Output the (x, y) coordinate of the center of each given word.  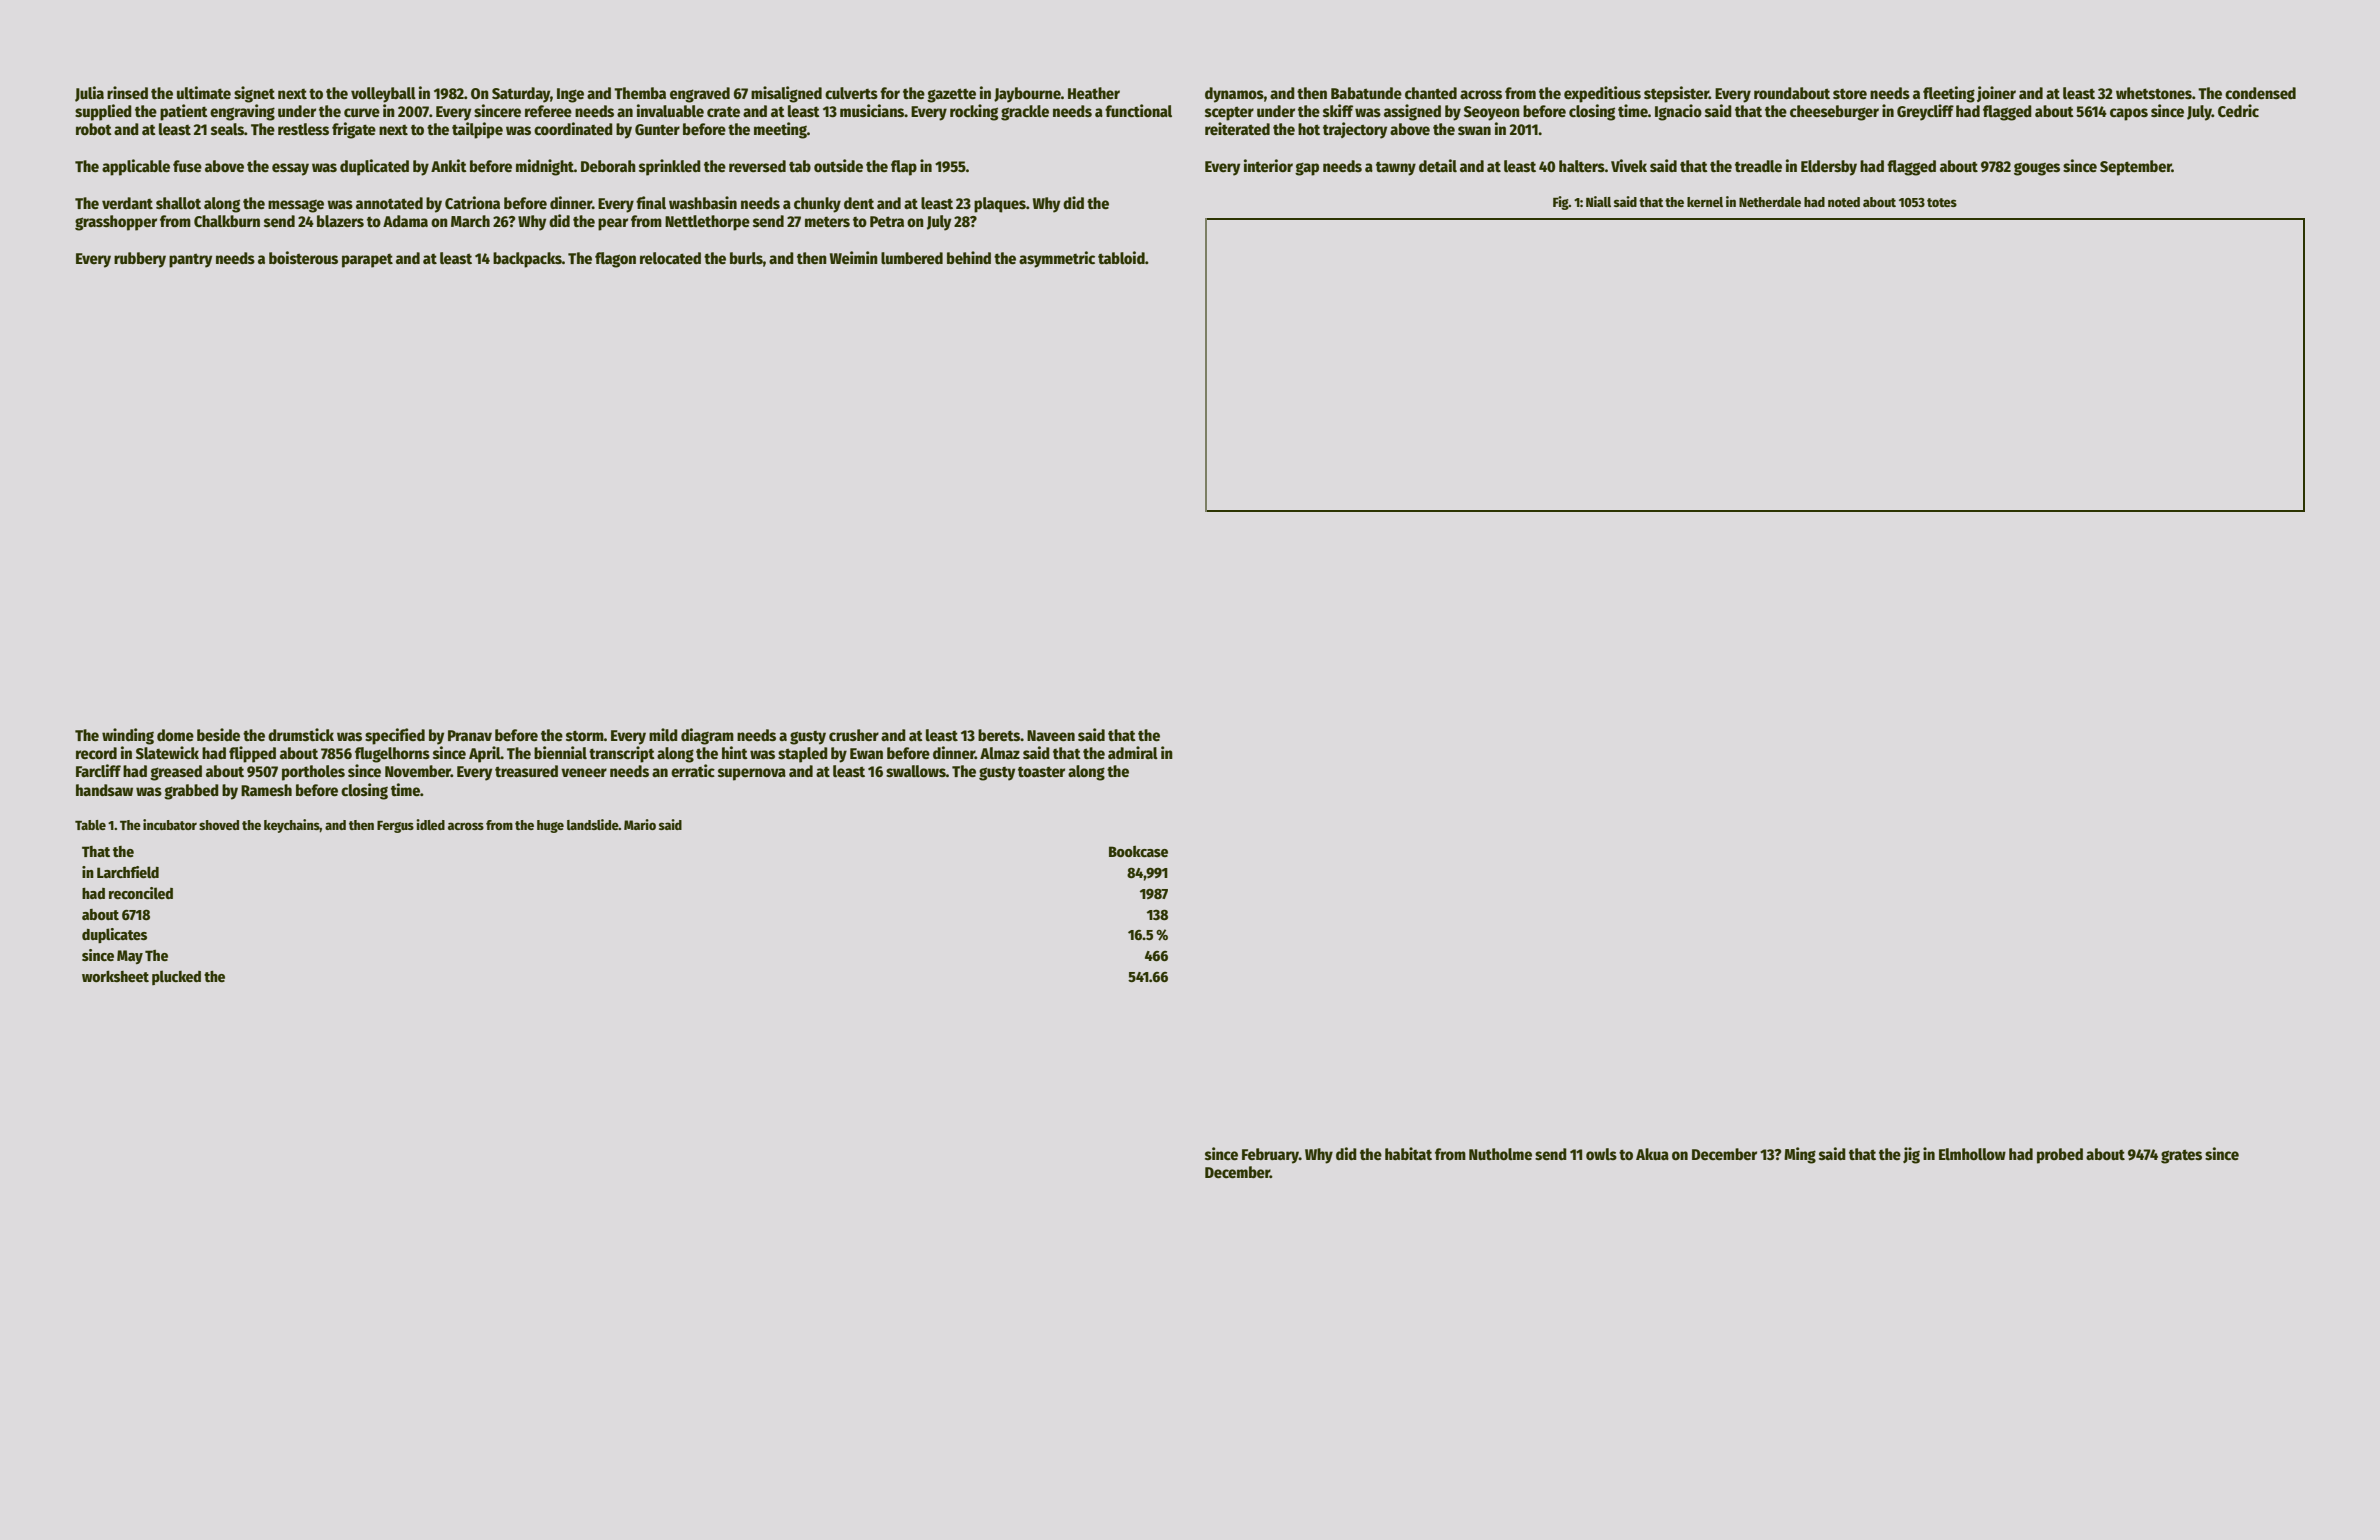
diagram (707, 736)
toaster (1041, 772)
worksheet (115, 976)
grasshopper (116, 223)
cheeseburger (1834, 113)
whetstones (2154, 93)
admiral (1133, 752)
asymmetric (1057, 259)
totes (1942, 202)
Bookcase (1138, 851)
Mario (640, 824)
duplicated (374, 167)
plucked (176, 977)
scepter (1229, 113)
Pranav (470, 735)
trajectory (1355, 130)
